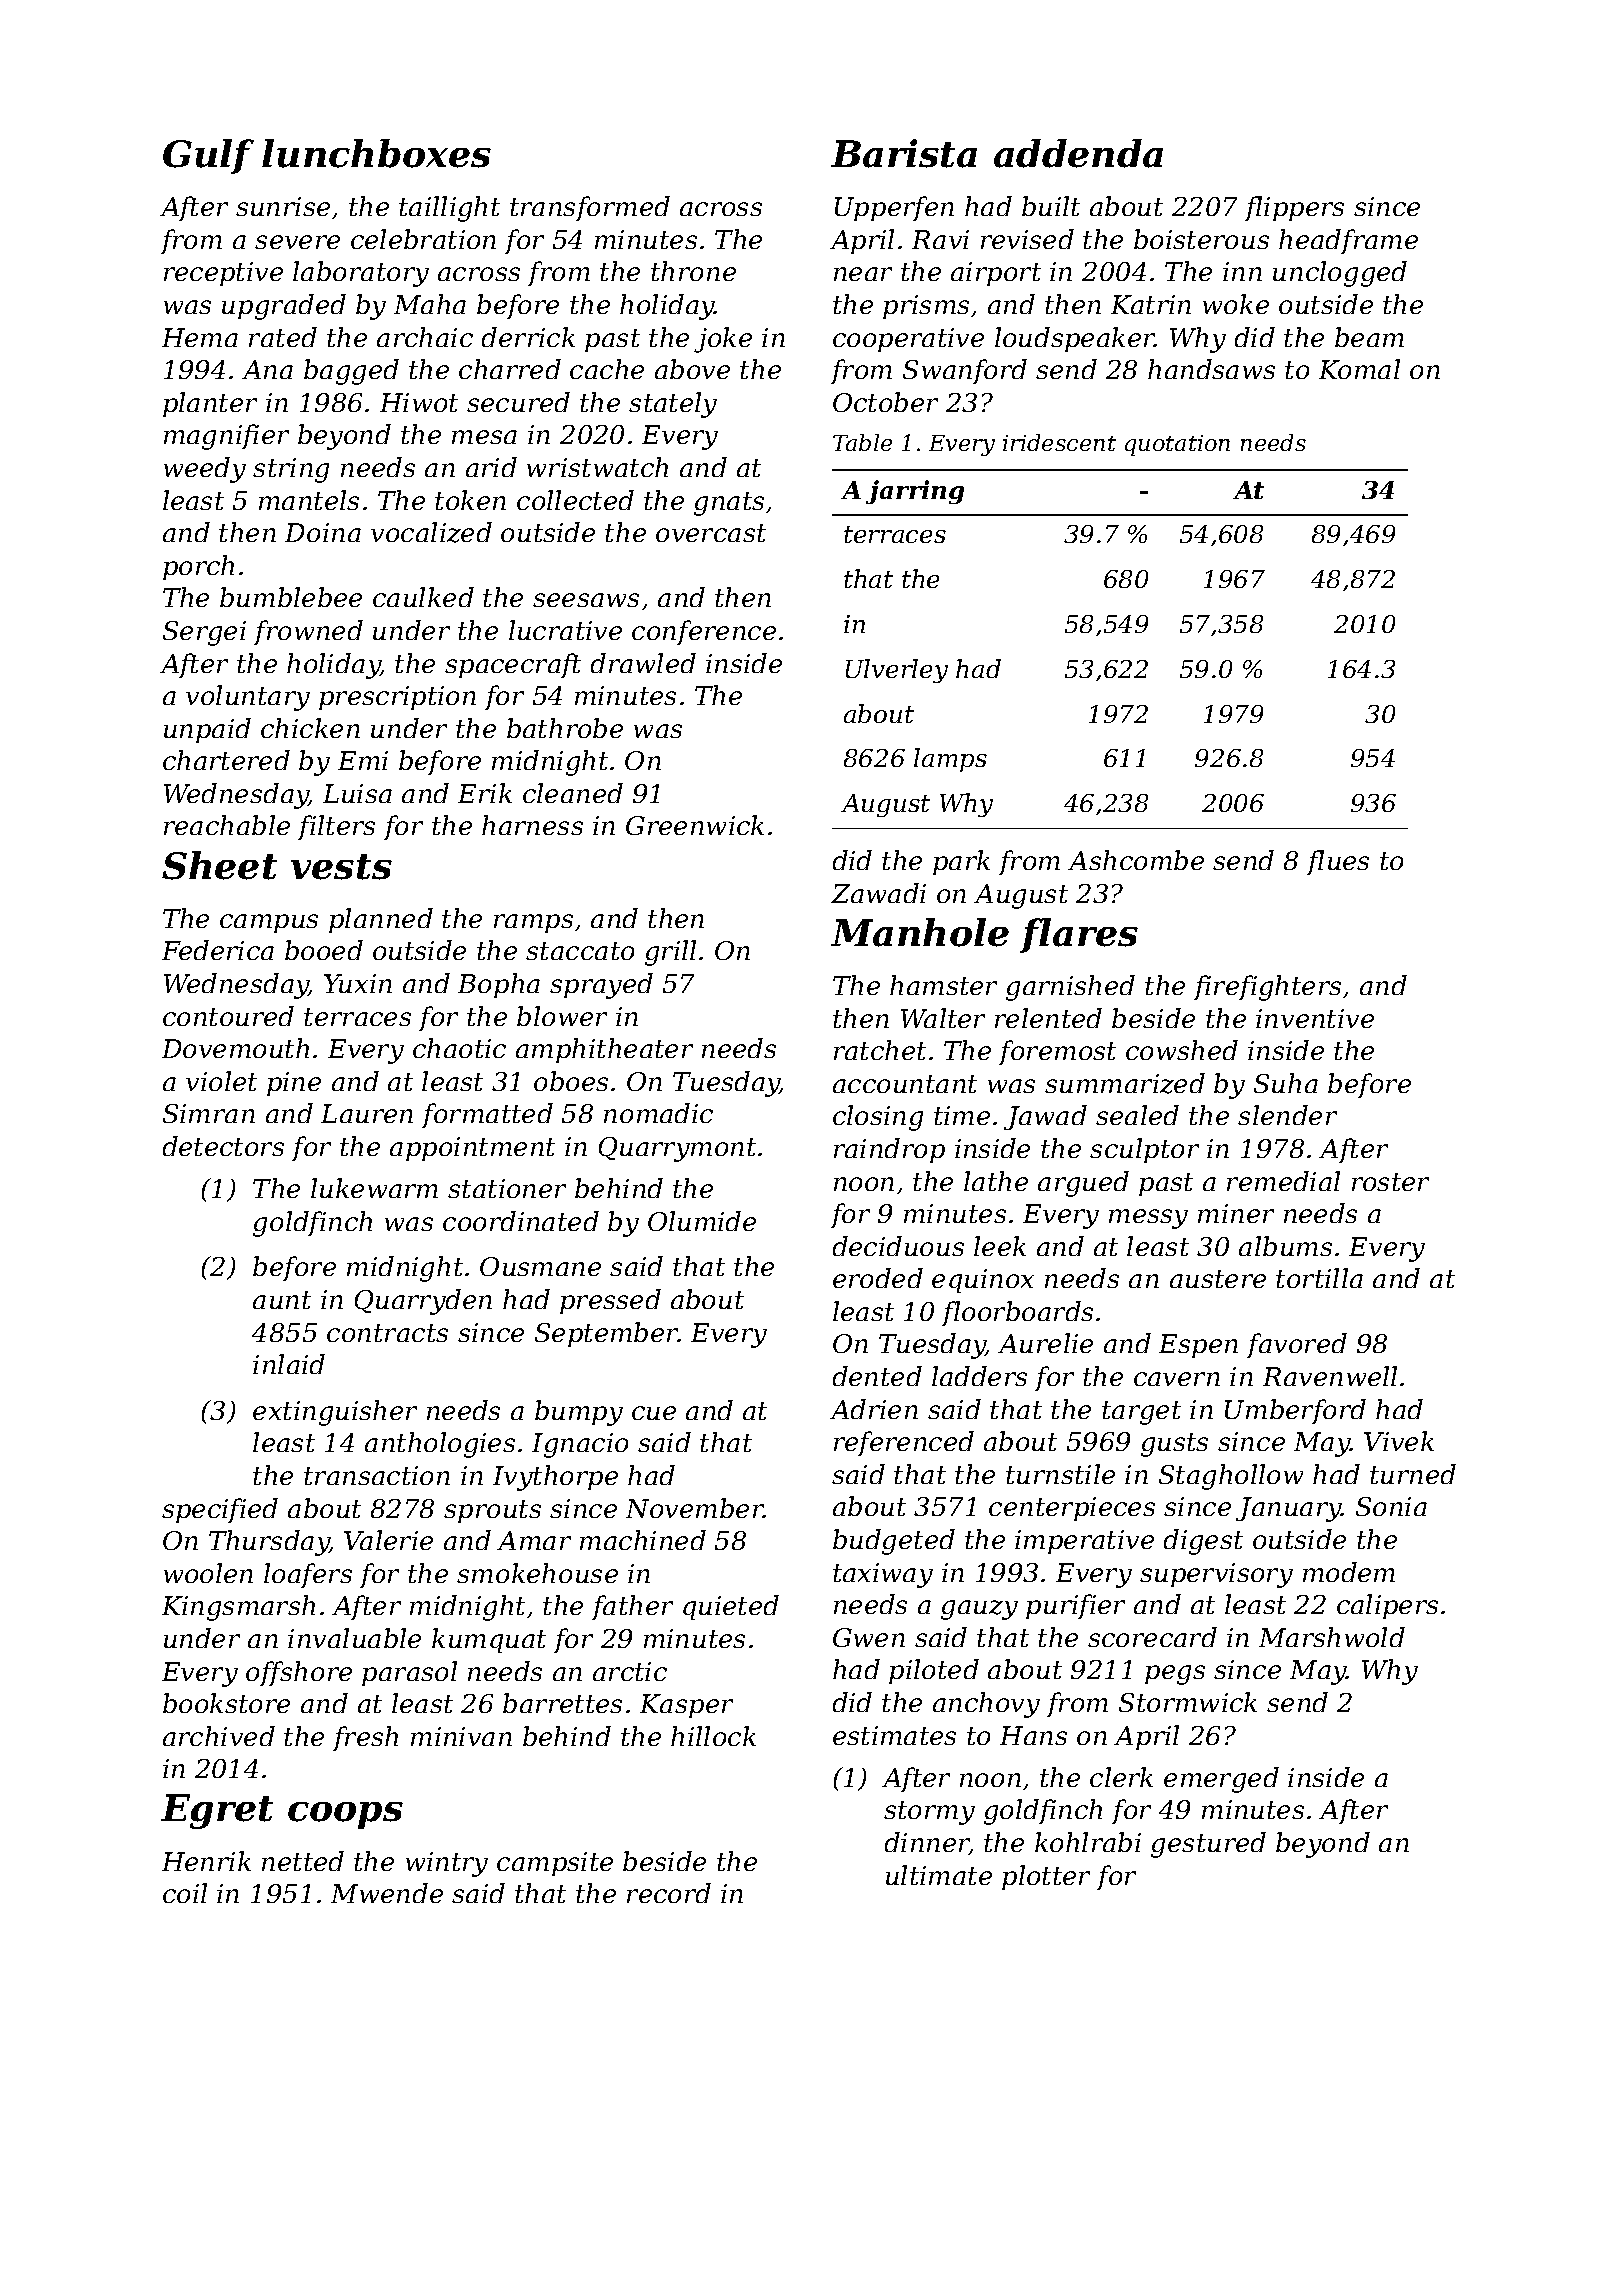  What do you see at coordinates (1294, 208) in the screenshot?
I see `flippers` at bounding box center [1294, 208].
